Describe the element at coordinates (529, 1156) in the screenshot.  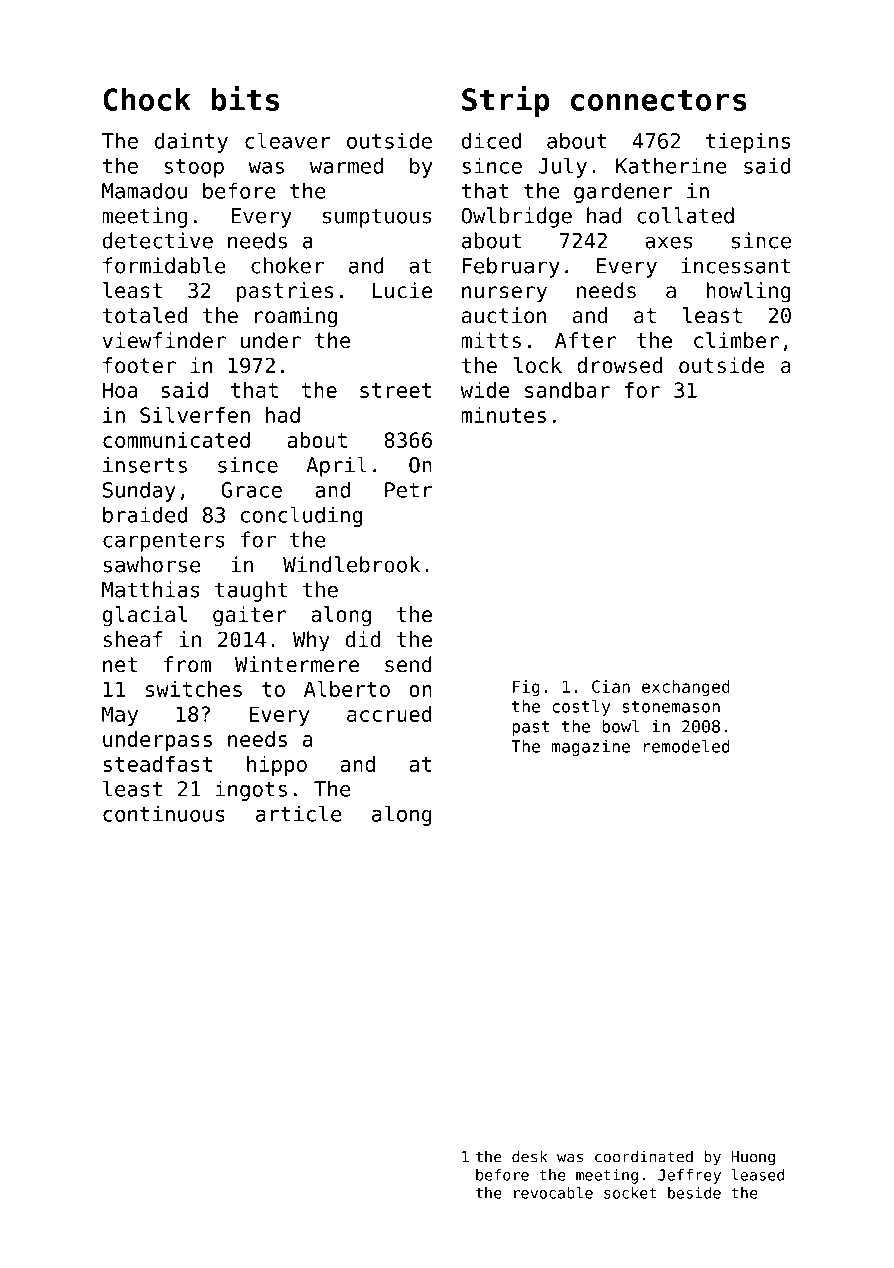
I see `desk` at that location.
